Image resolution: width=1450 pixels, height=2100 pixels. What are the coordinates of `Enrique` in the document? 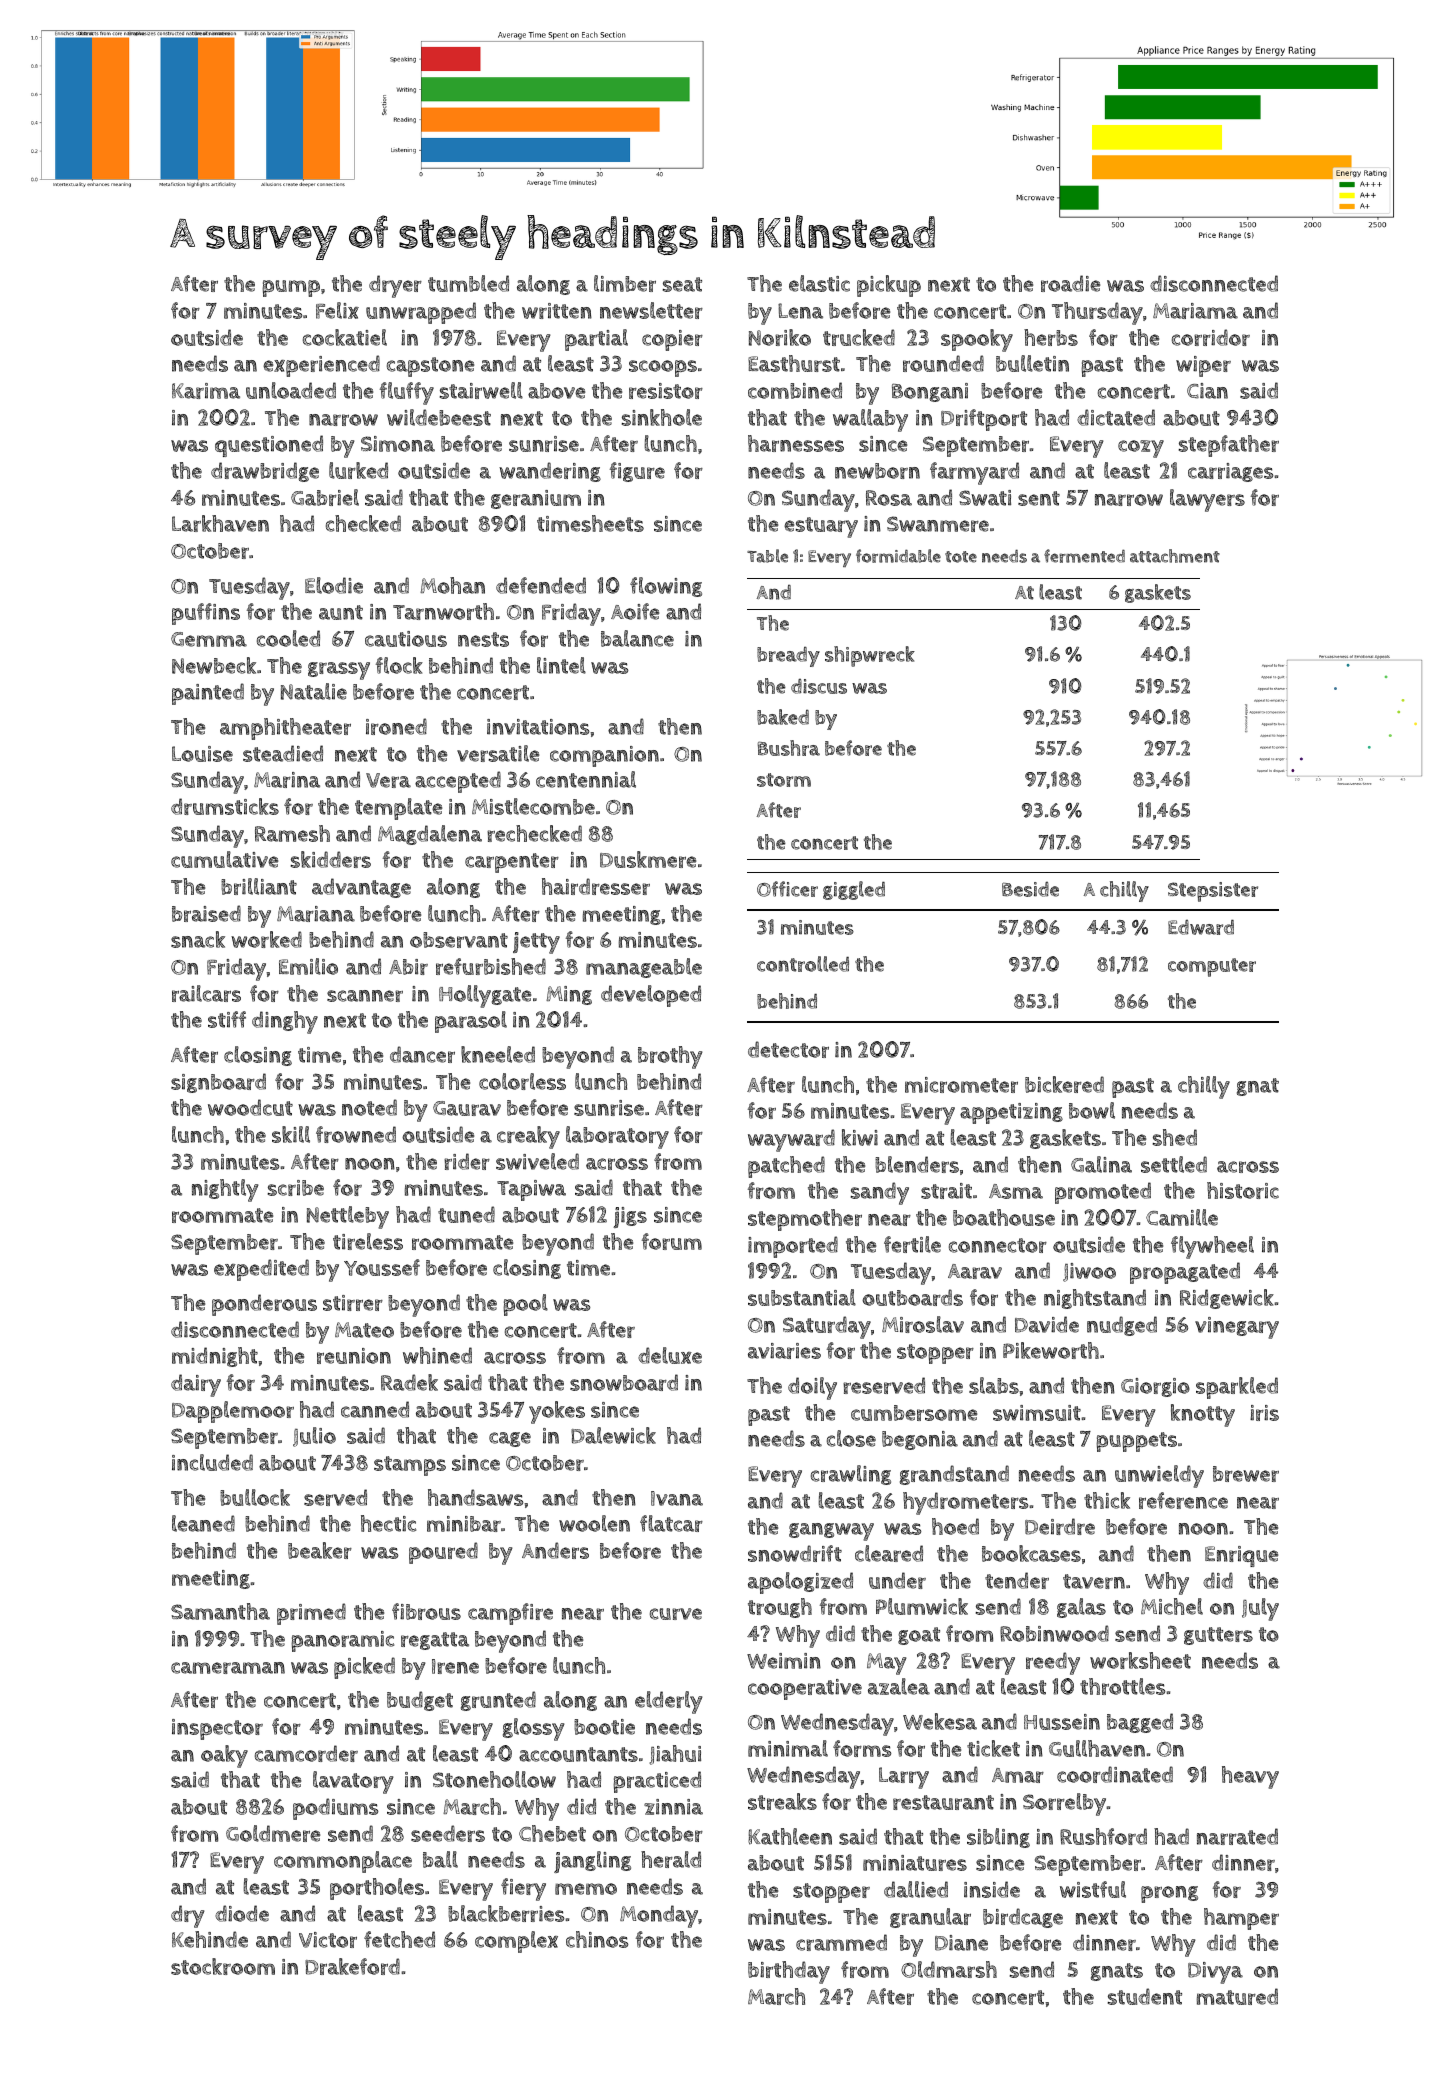 It's located at (1241, 1556).
